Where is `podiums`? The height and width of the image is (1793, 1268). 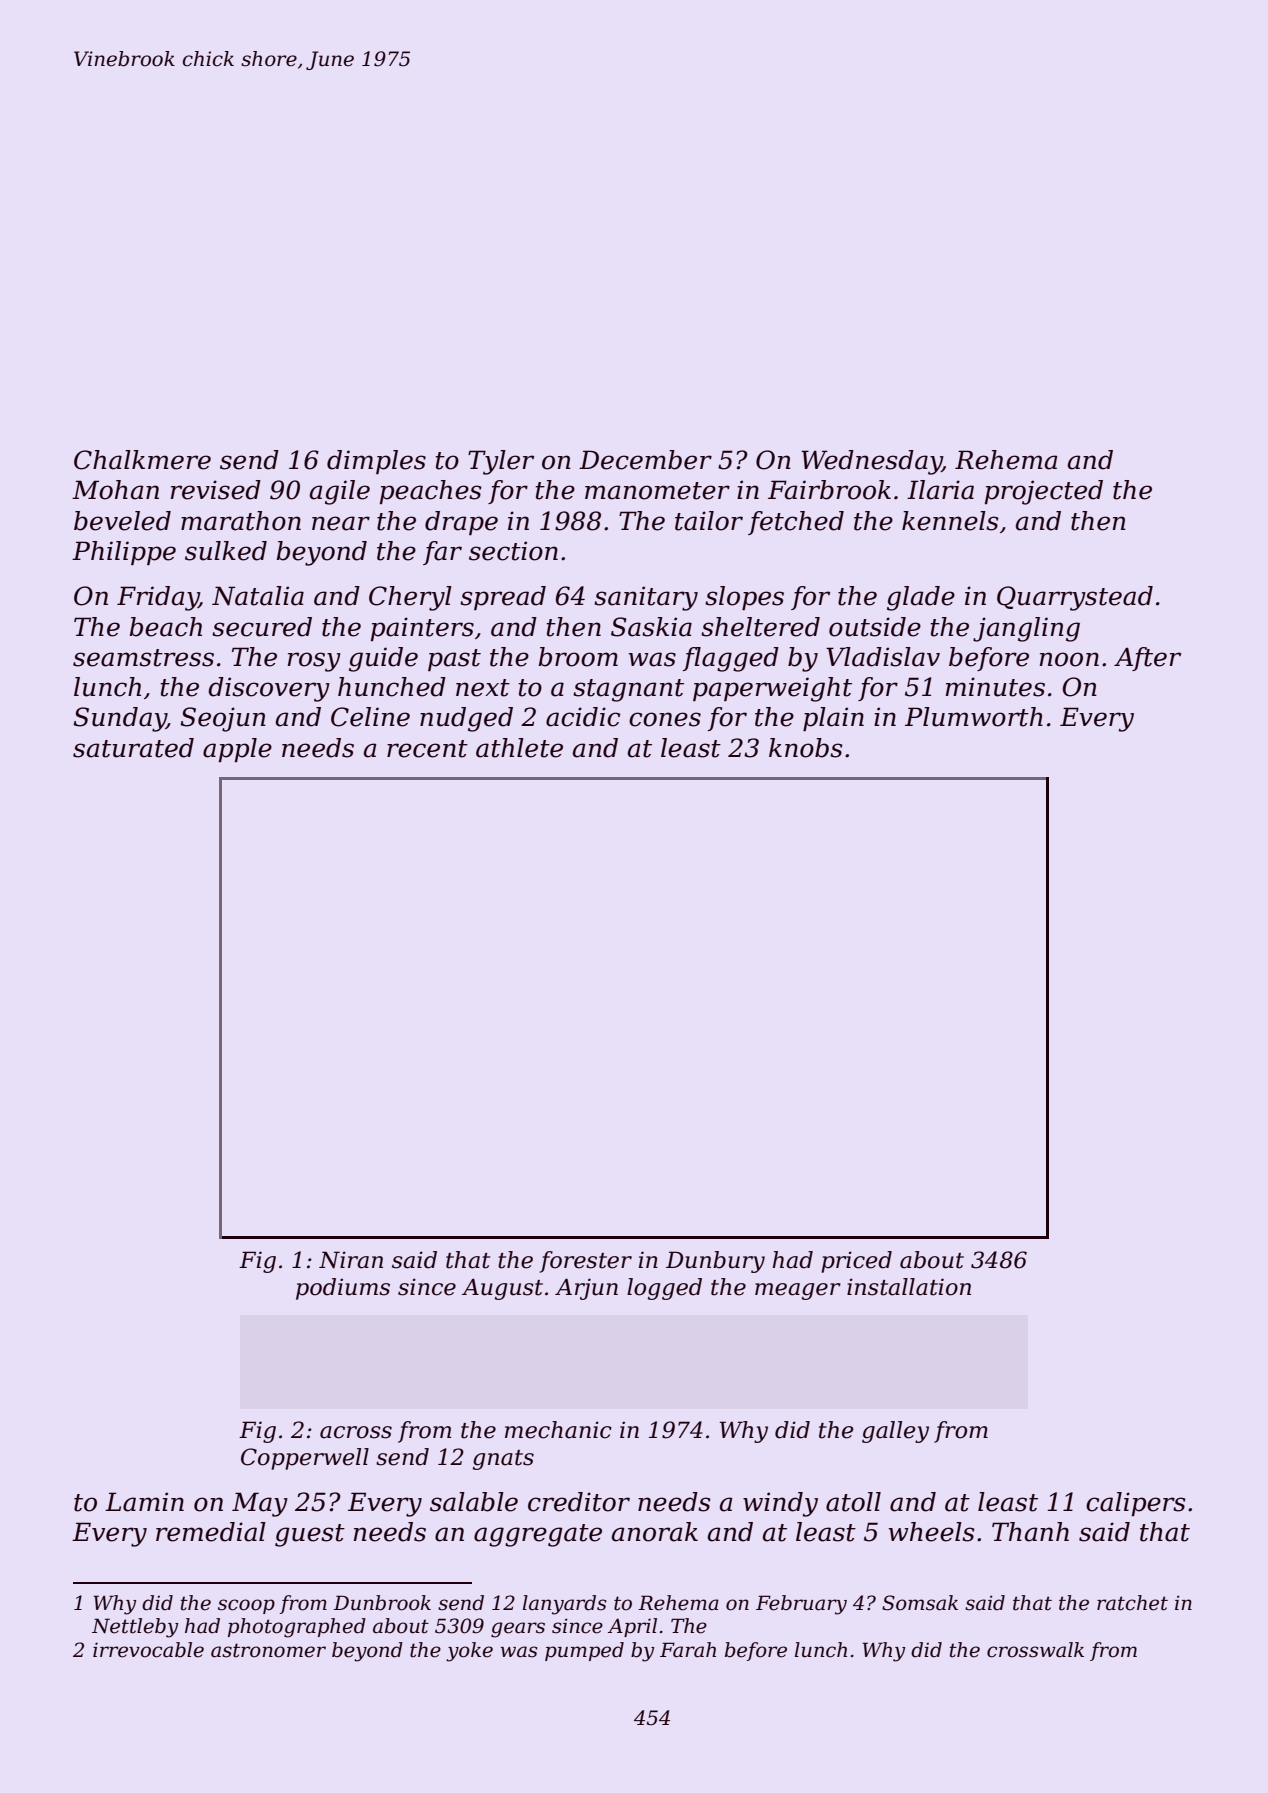 podiums is located at coordinates (343, 1289).
